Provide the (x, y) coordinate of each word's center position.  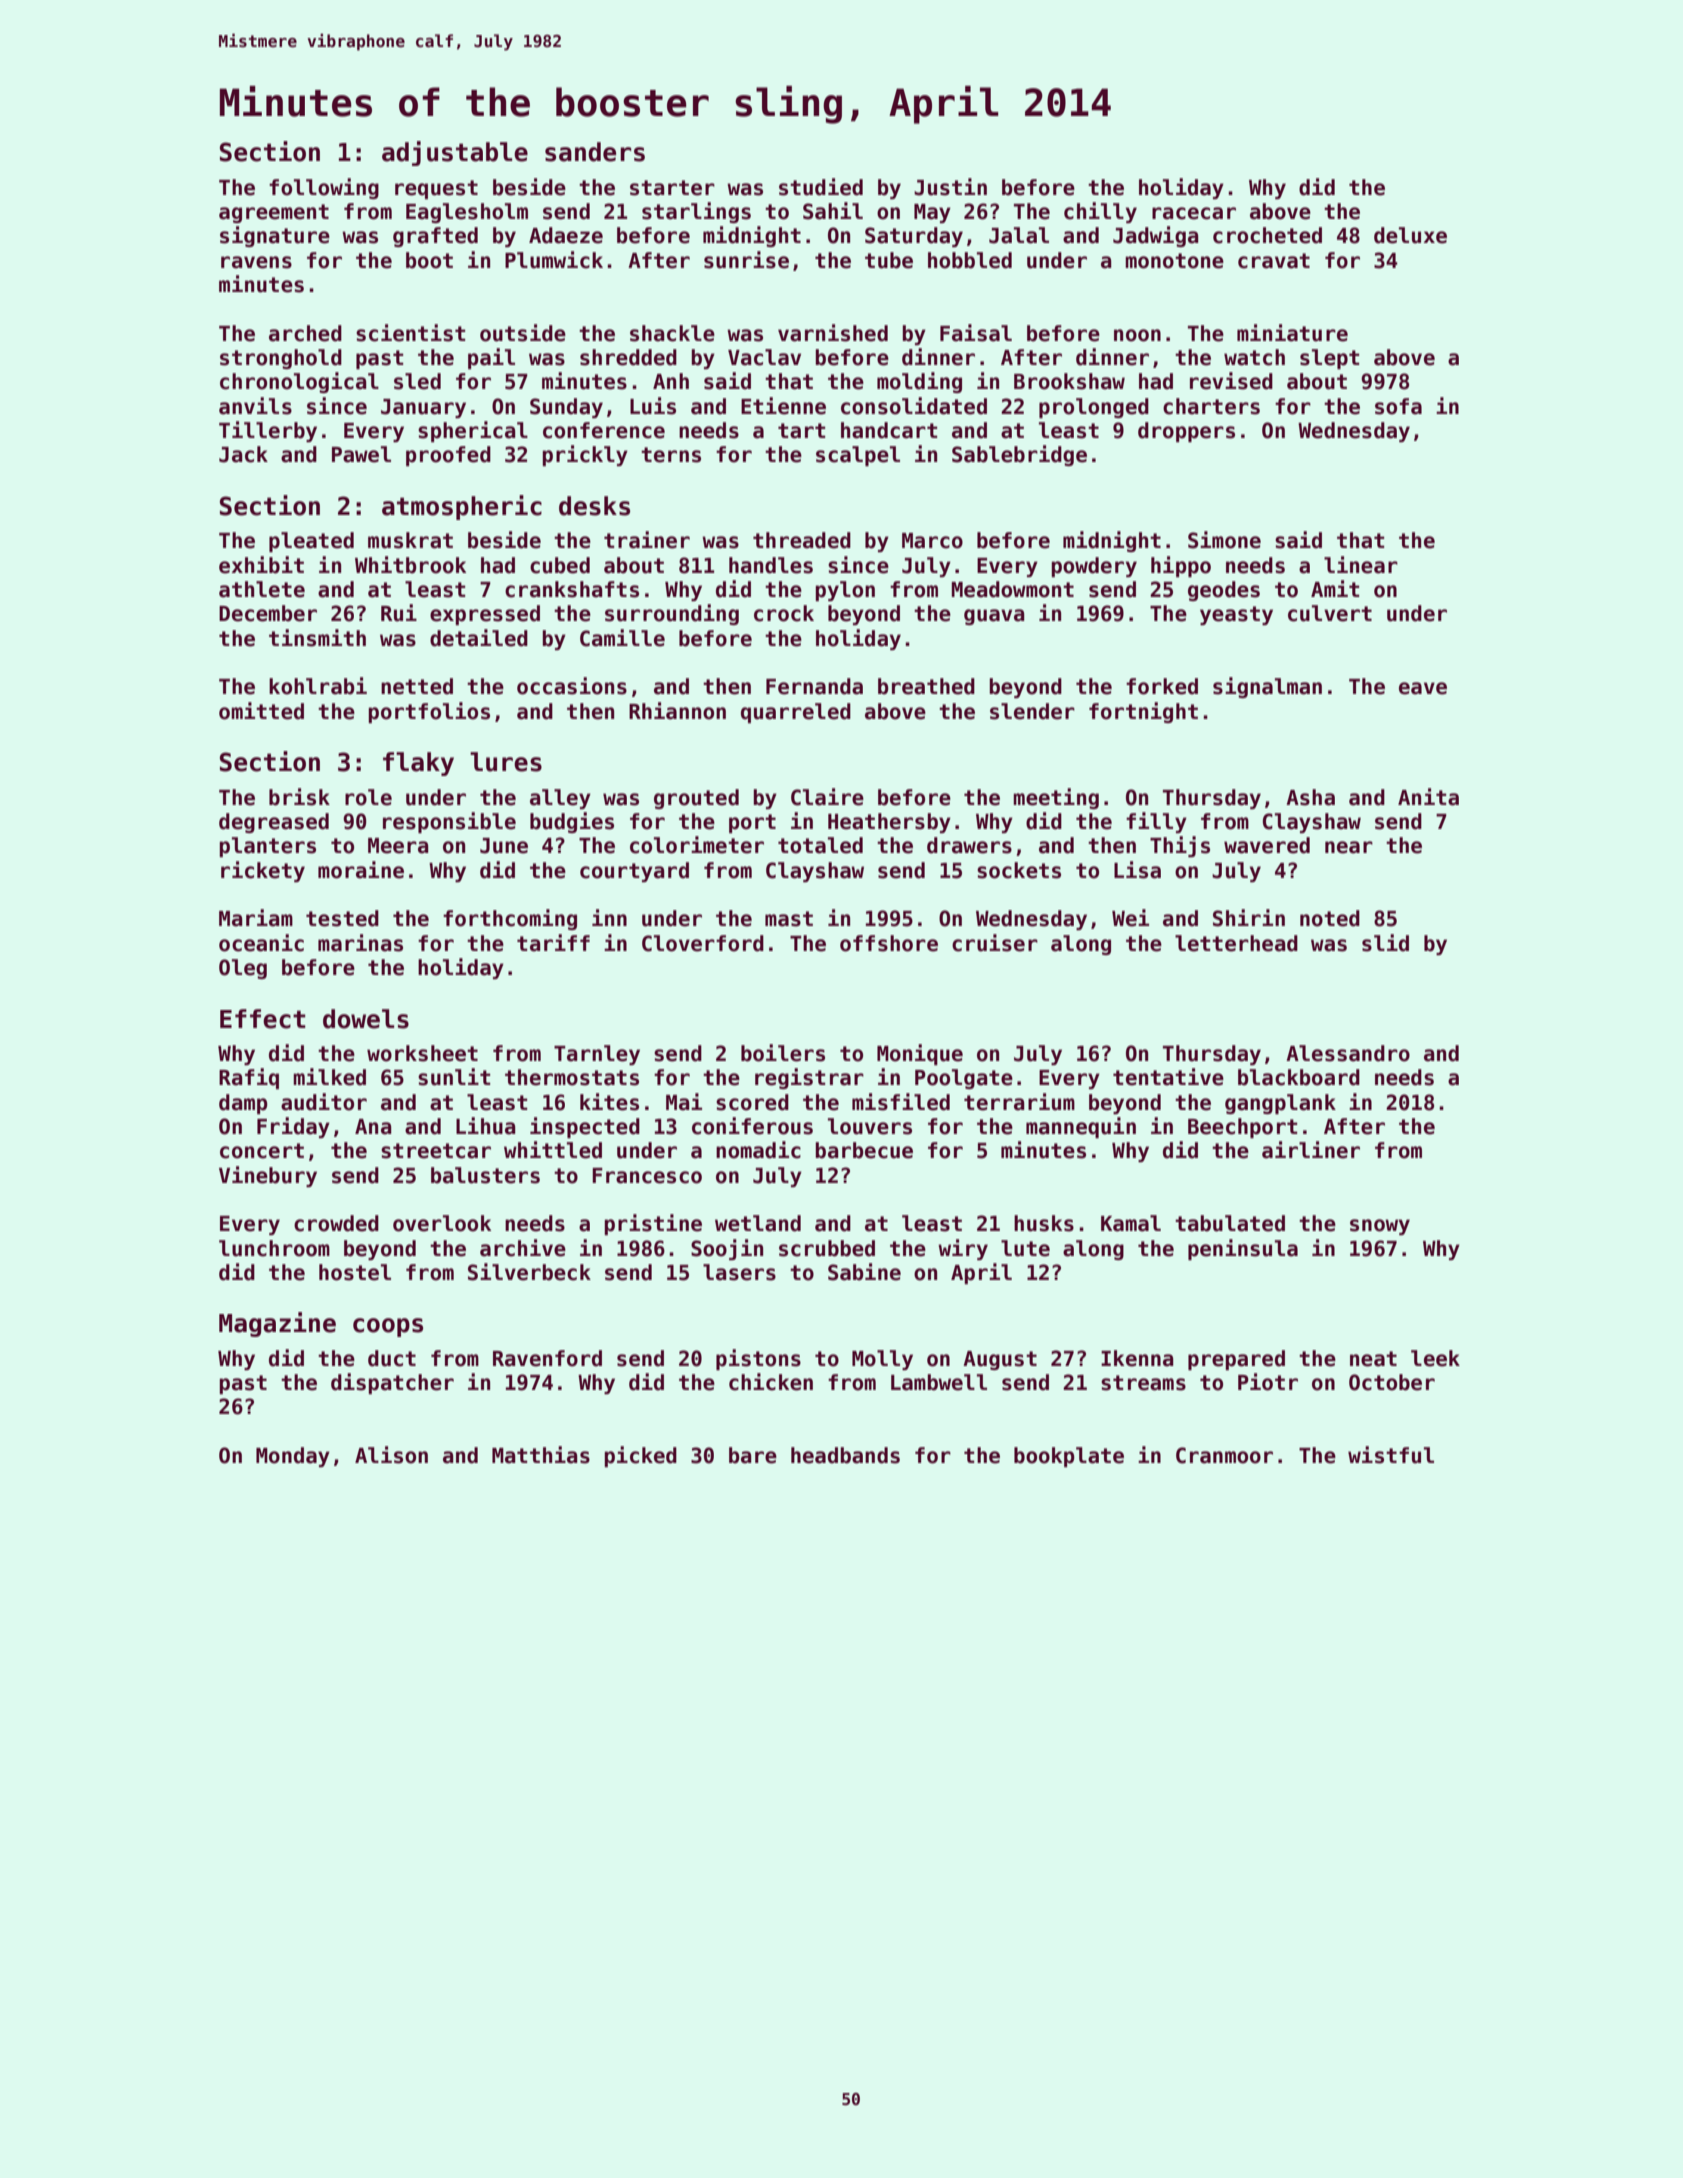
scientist (411, 333)
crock (784, 613)
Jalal (1019, 235)
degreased (274, 823)
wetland (758, 1223)
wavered (1267, 845)
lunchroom (274, 1248)
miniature (1292, 333)
